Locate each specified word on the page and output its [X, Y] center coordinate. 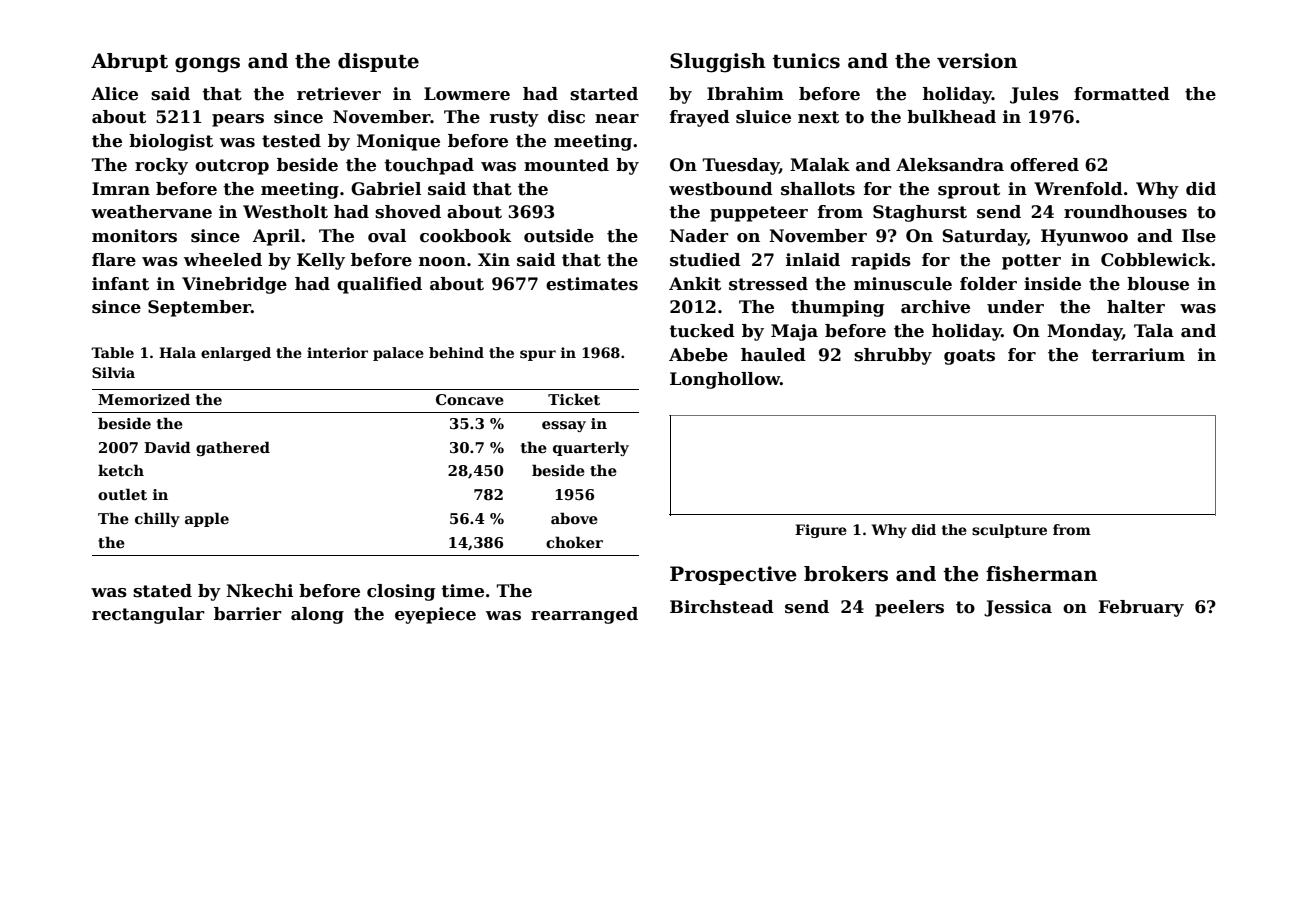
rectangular [148, 615]
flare [114, 260]
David [167, 447]
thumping [837, 308]
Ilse [1199, 236]
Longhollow [725, 380]
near [617, 119]
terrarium [1138, 355]
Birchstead [722, 607]
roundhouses [1125, 212]
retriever [339, 94]
